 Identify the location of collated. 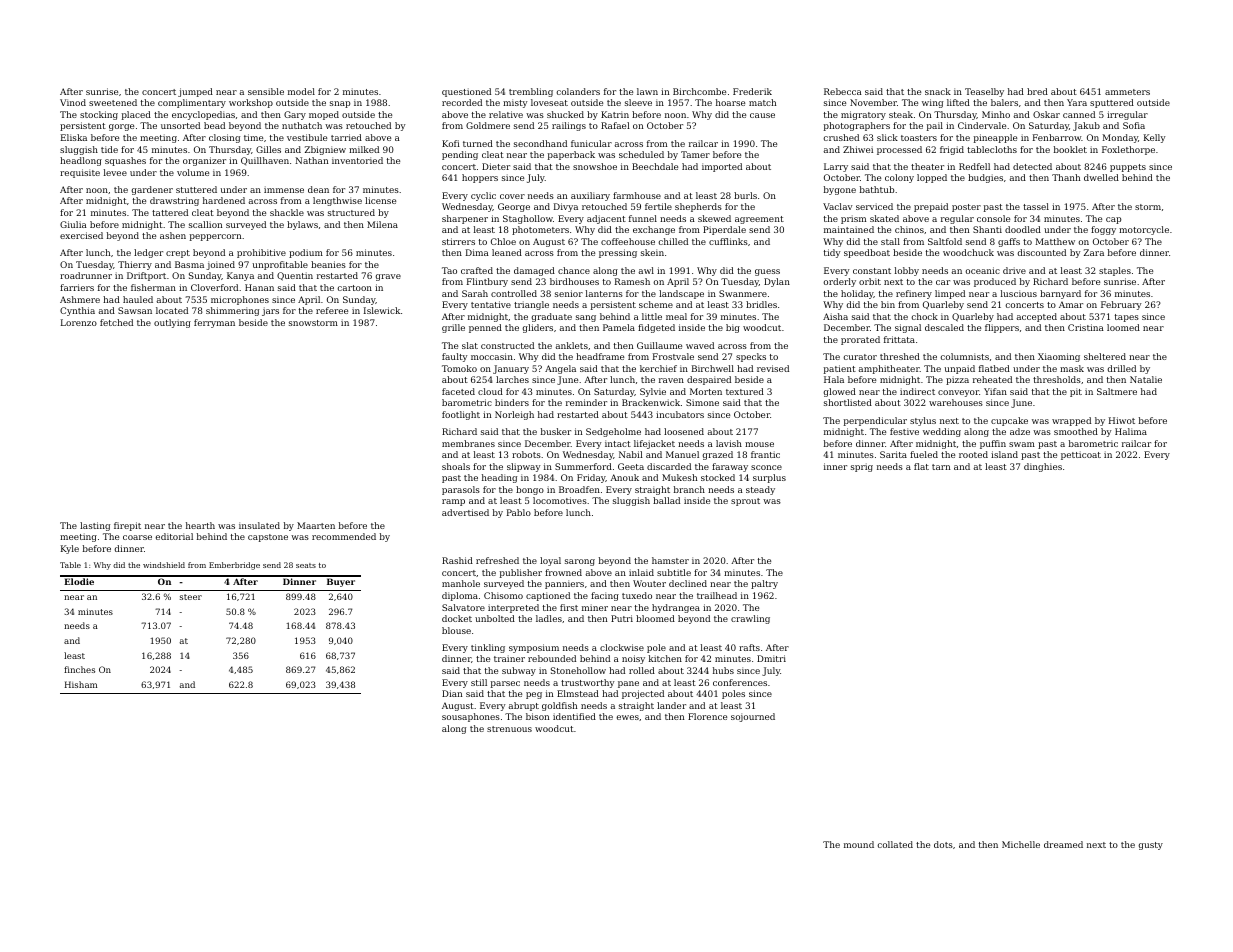
(895, 844).
